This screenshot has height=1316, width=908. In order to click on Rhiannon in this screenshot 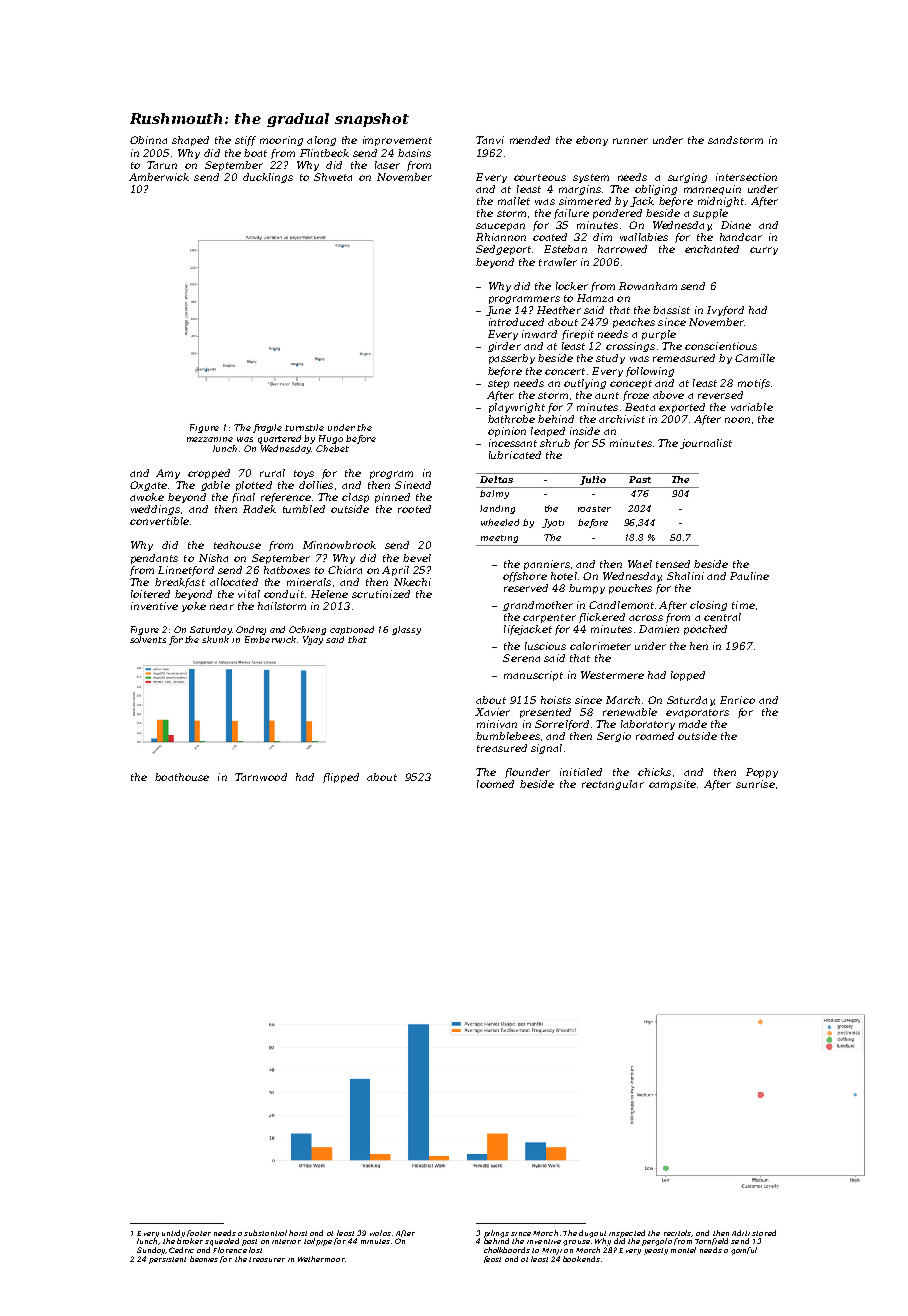, I will do `click(501, 237)`.
